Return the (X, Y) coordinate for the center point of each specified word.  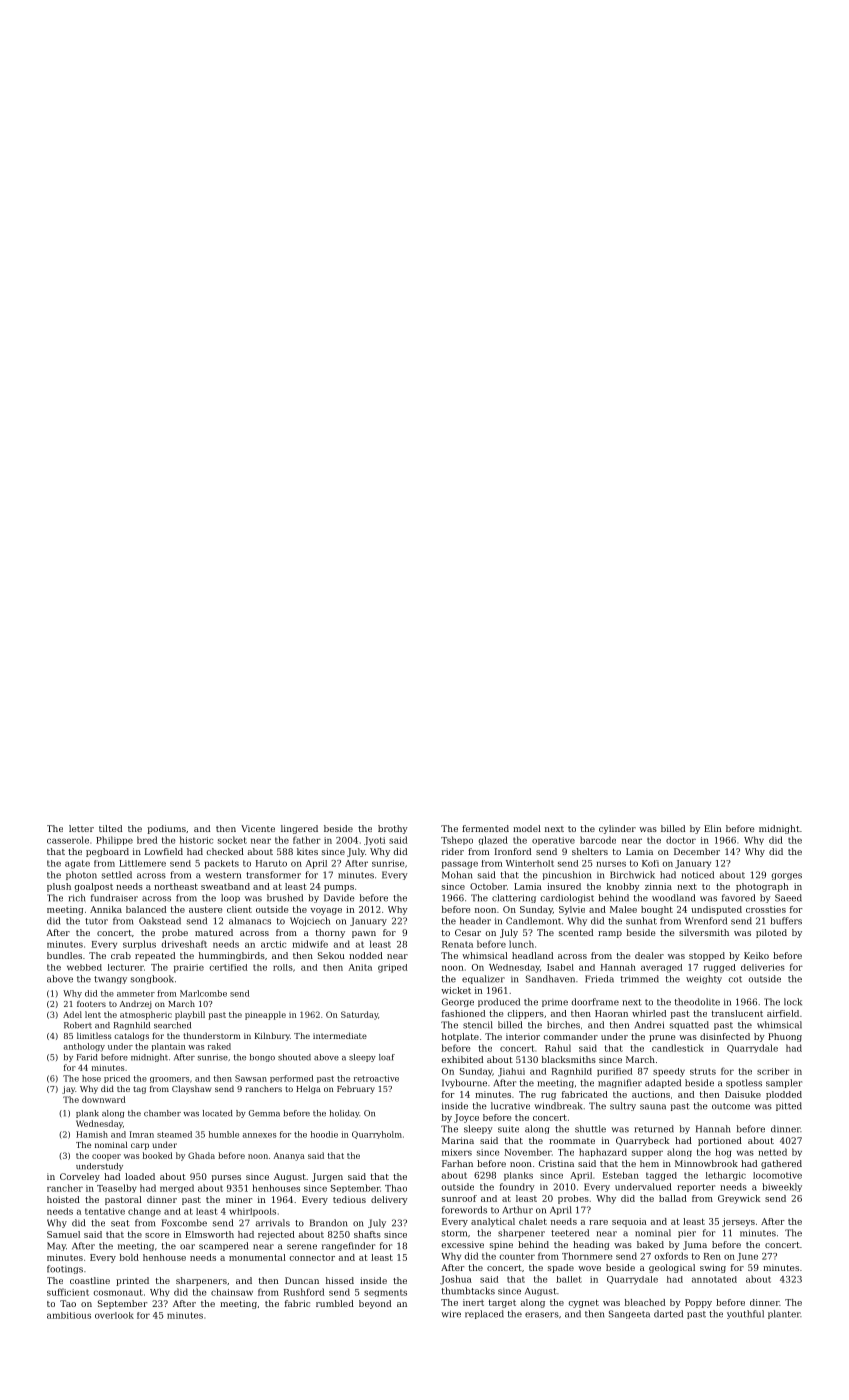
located (217, 1113)
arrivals (273, 1223)
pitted (789, 1106)
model (527, 828)
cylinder (617, 829)
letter (81, 828)
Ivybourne (464, 1083)
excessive (462, 1244)
